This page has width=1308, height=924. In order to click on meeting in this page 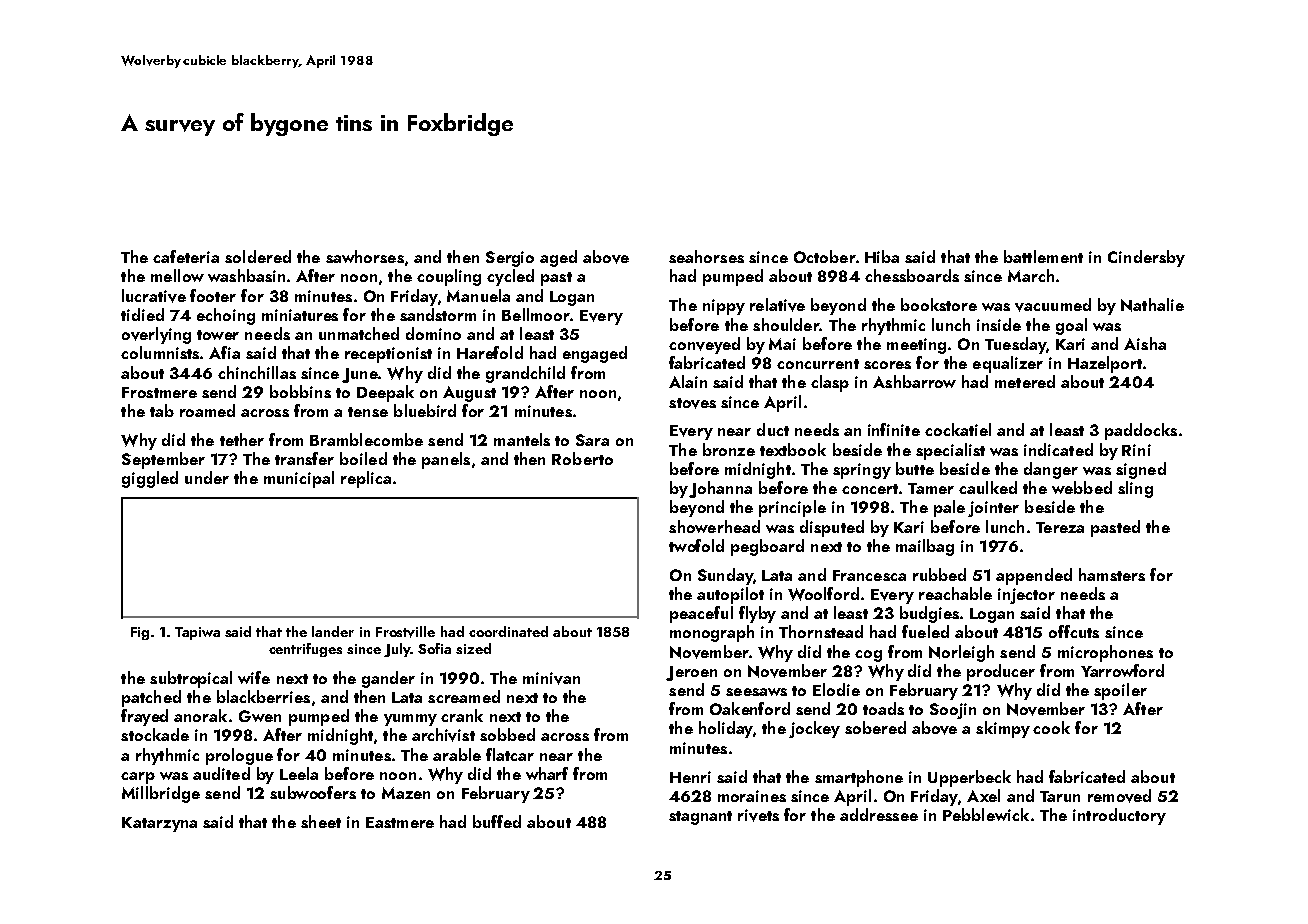, I will do `click(916, 346)`.
